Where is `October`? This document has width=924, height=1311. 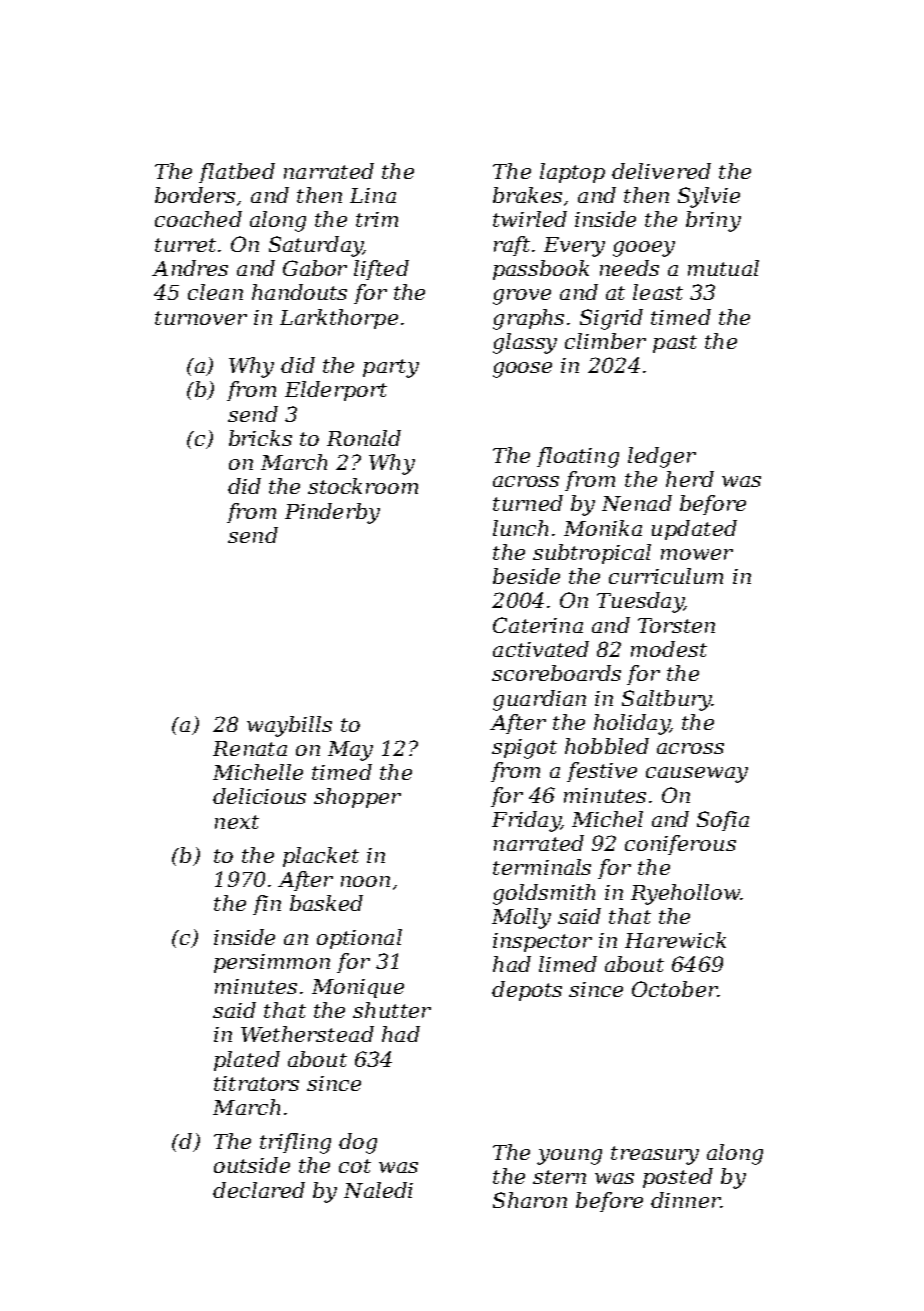 October is located at coordinates (675, 989).
